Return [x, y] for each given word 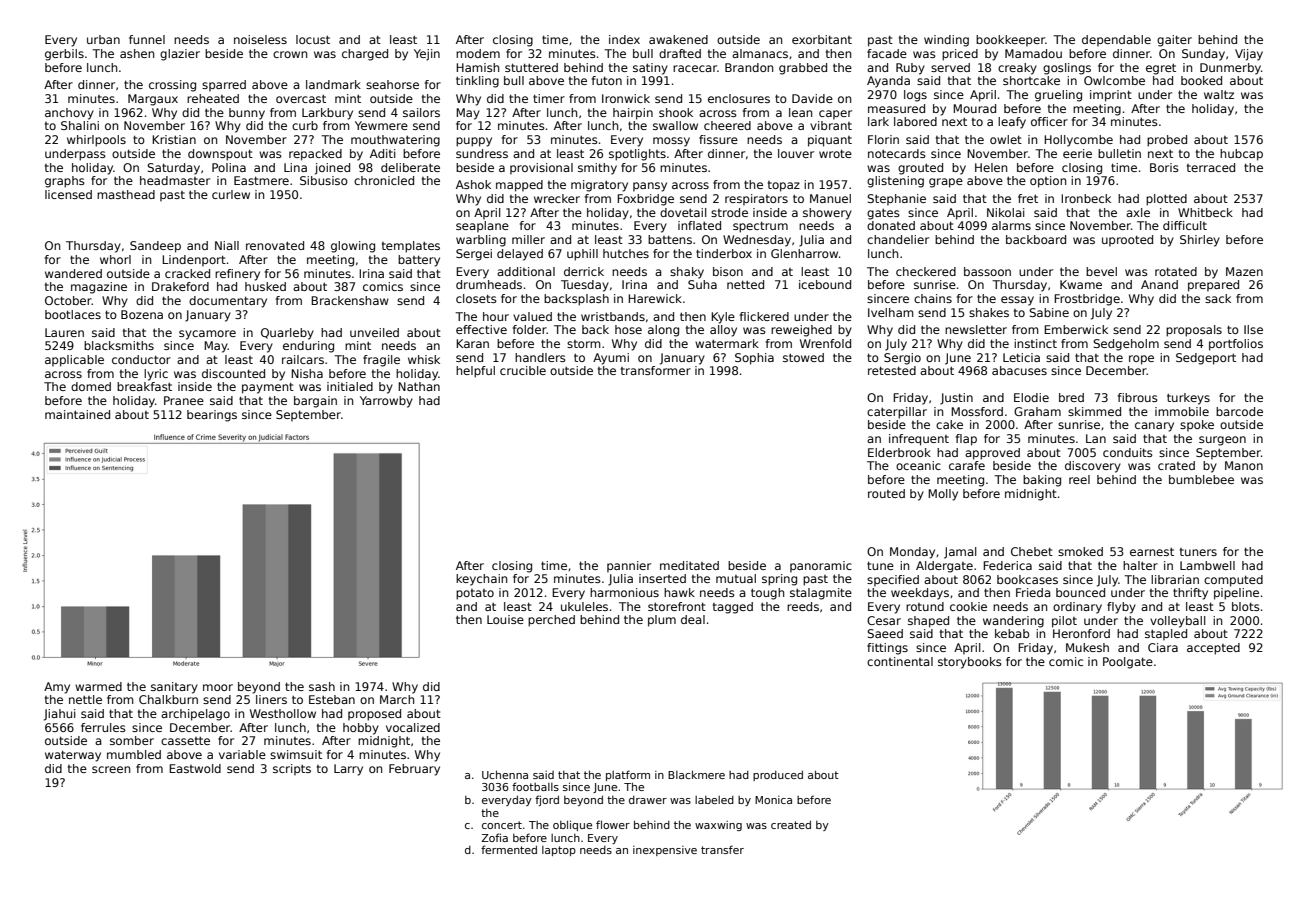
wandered [73, 273]
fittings [887, 649]
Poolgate [1128, 663]
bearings [212, 416]
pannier [629, 567]
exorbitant [822, 39]
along [663, 331]
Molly [943, 495]
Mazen [1244, 271]
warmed [98, 686]
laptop [559, 851]
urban [103, 39]
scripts [292, 770]
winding [946, 41]
